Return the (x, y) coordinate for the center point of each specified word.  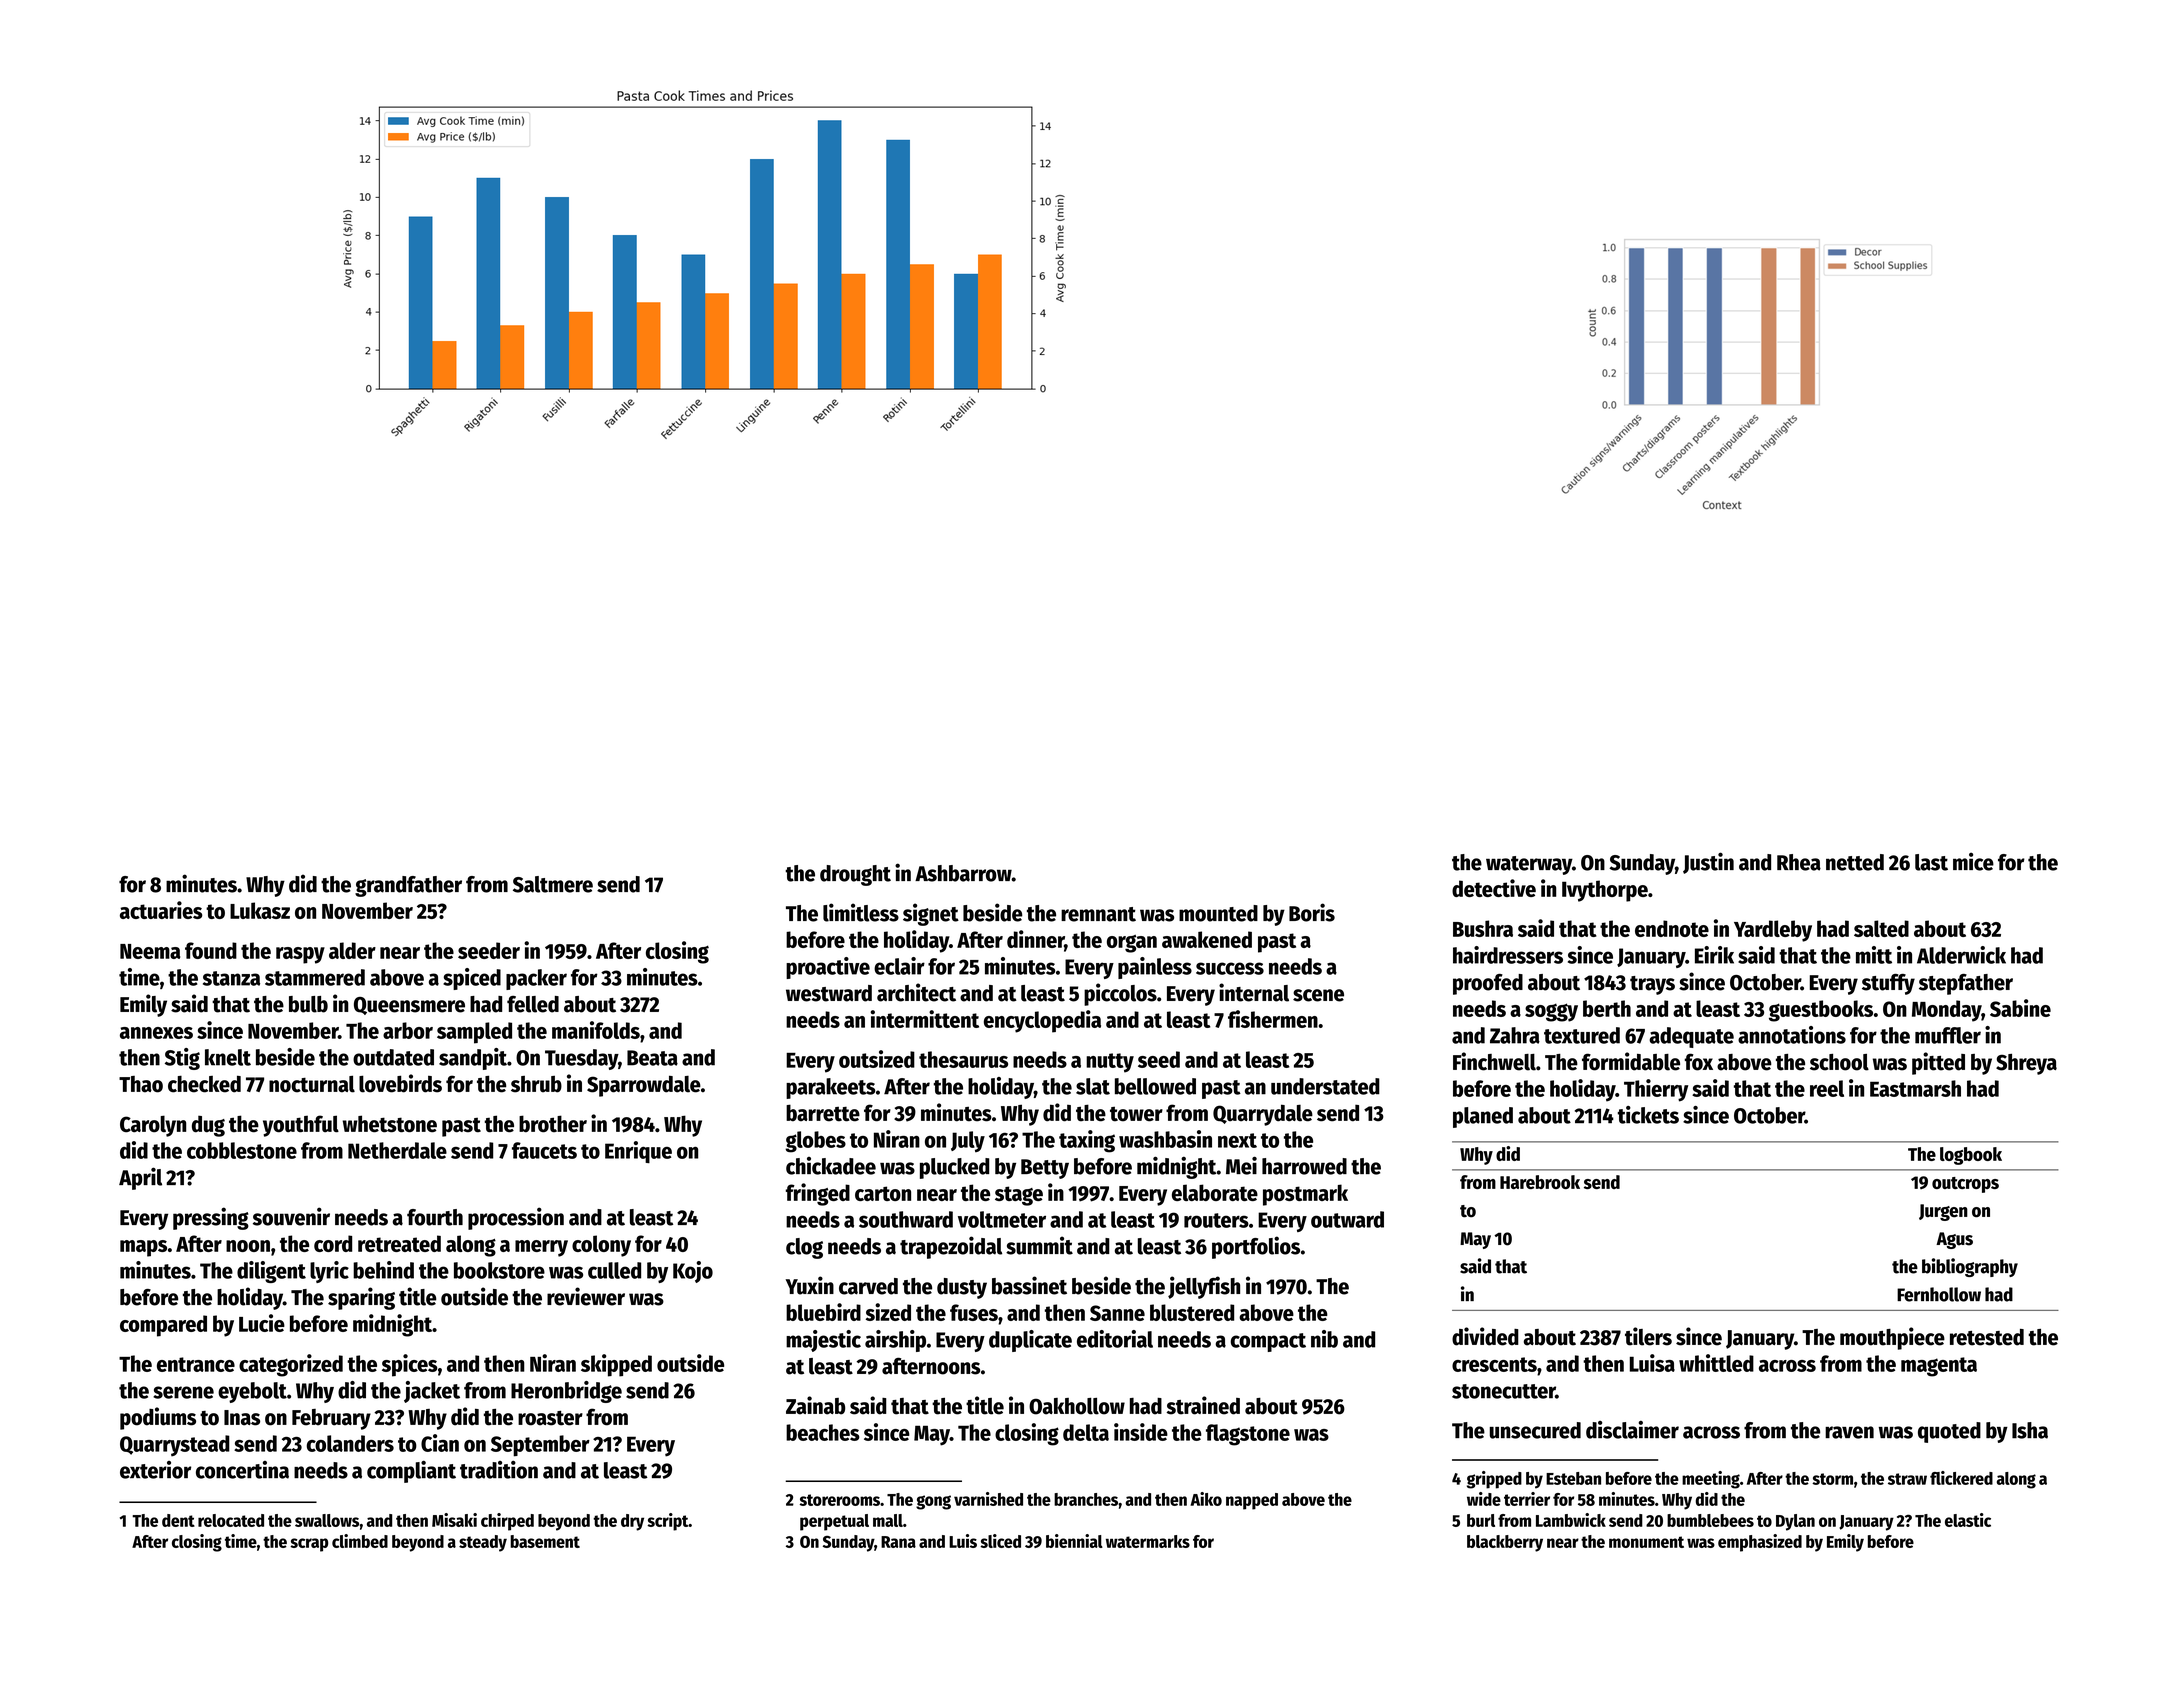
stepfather (1966, 984)
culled (614, 1270)
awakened (1207, 939)
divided (1485, 1336)
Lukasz (260, 910)
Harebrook (1540, 1182)
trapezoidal (951, 1247)
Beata (652, 1058)
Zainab (815, 1405)
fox (1699, 1062)
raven (1849, 1432)
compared (163, 1326)
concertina (242, 1470)
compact (1268, 1342)
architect (916, 992)
